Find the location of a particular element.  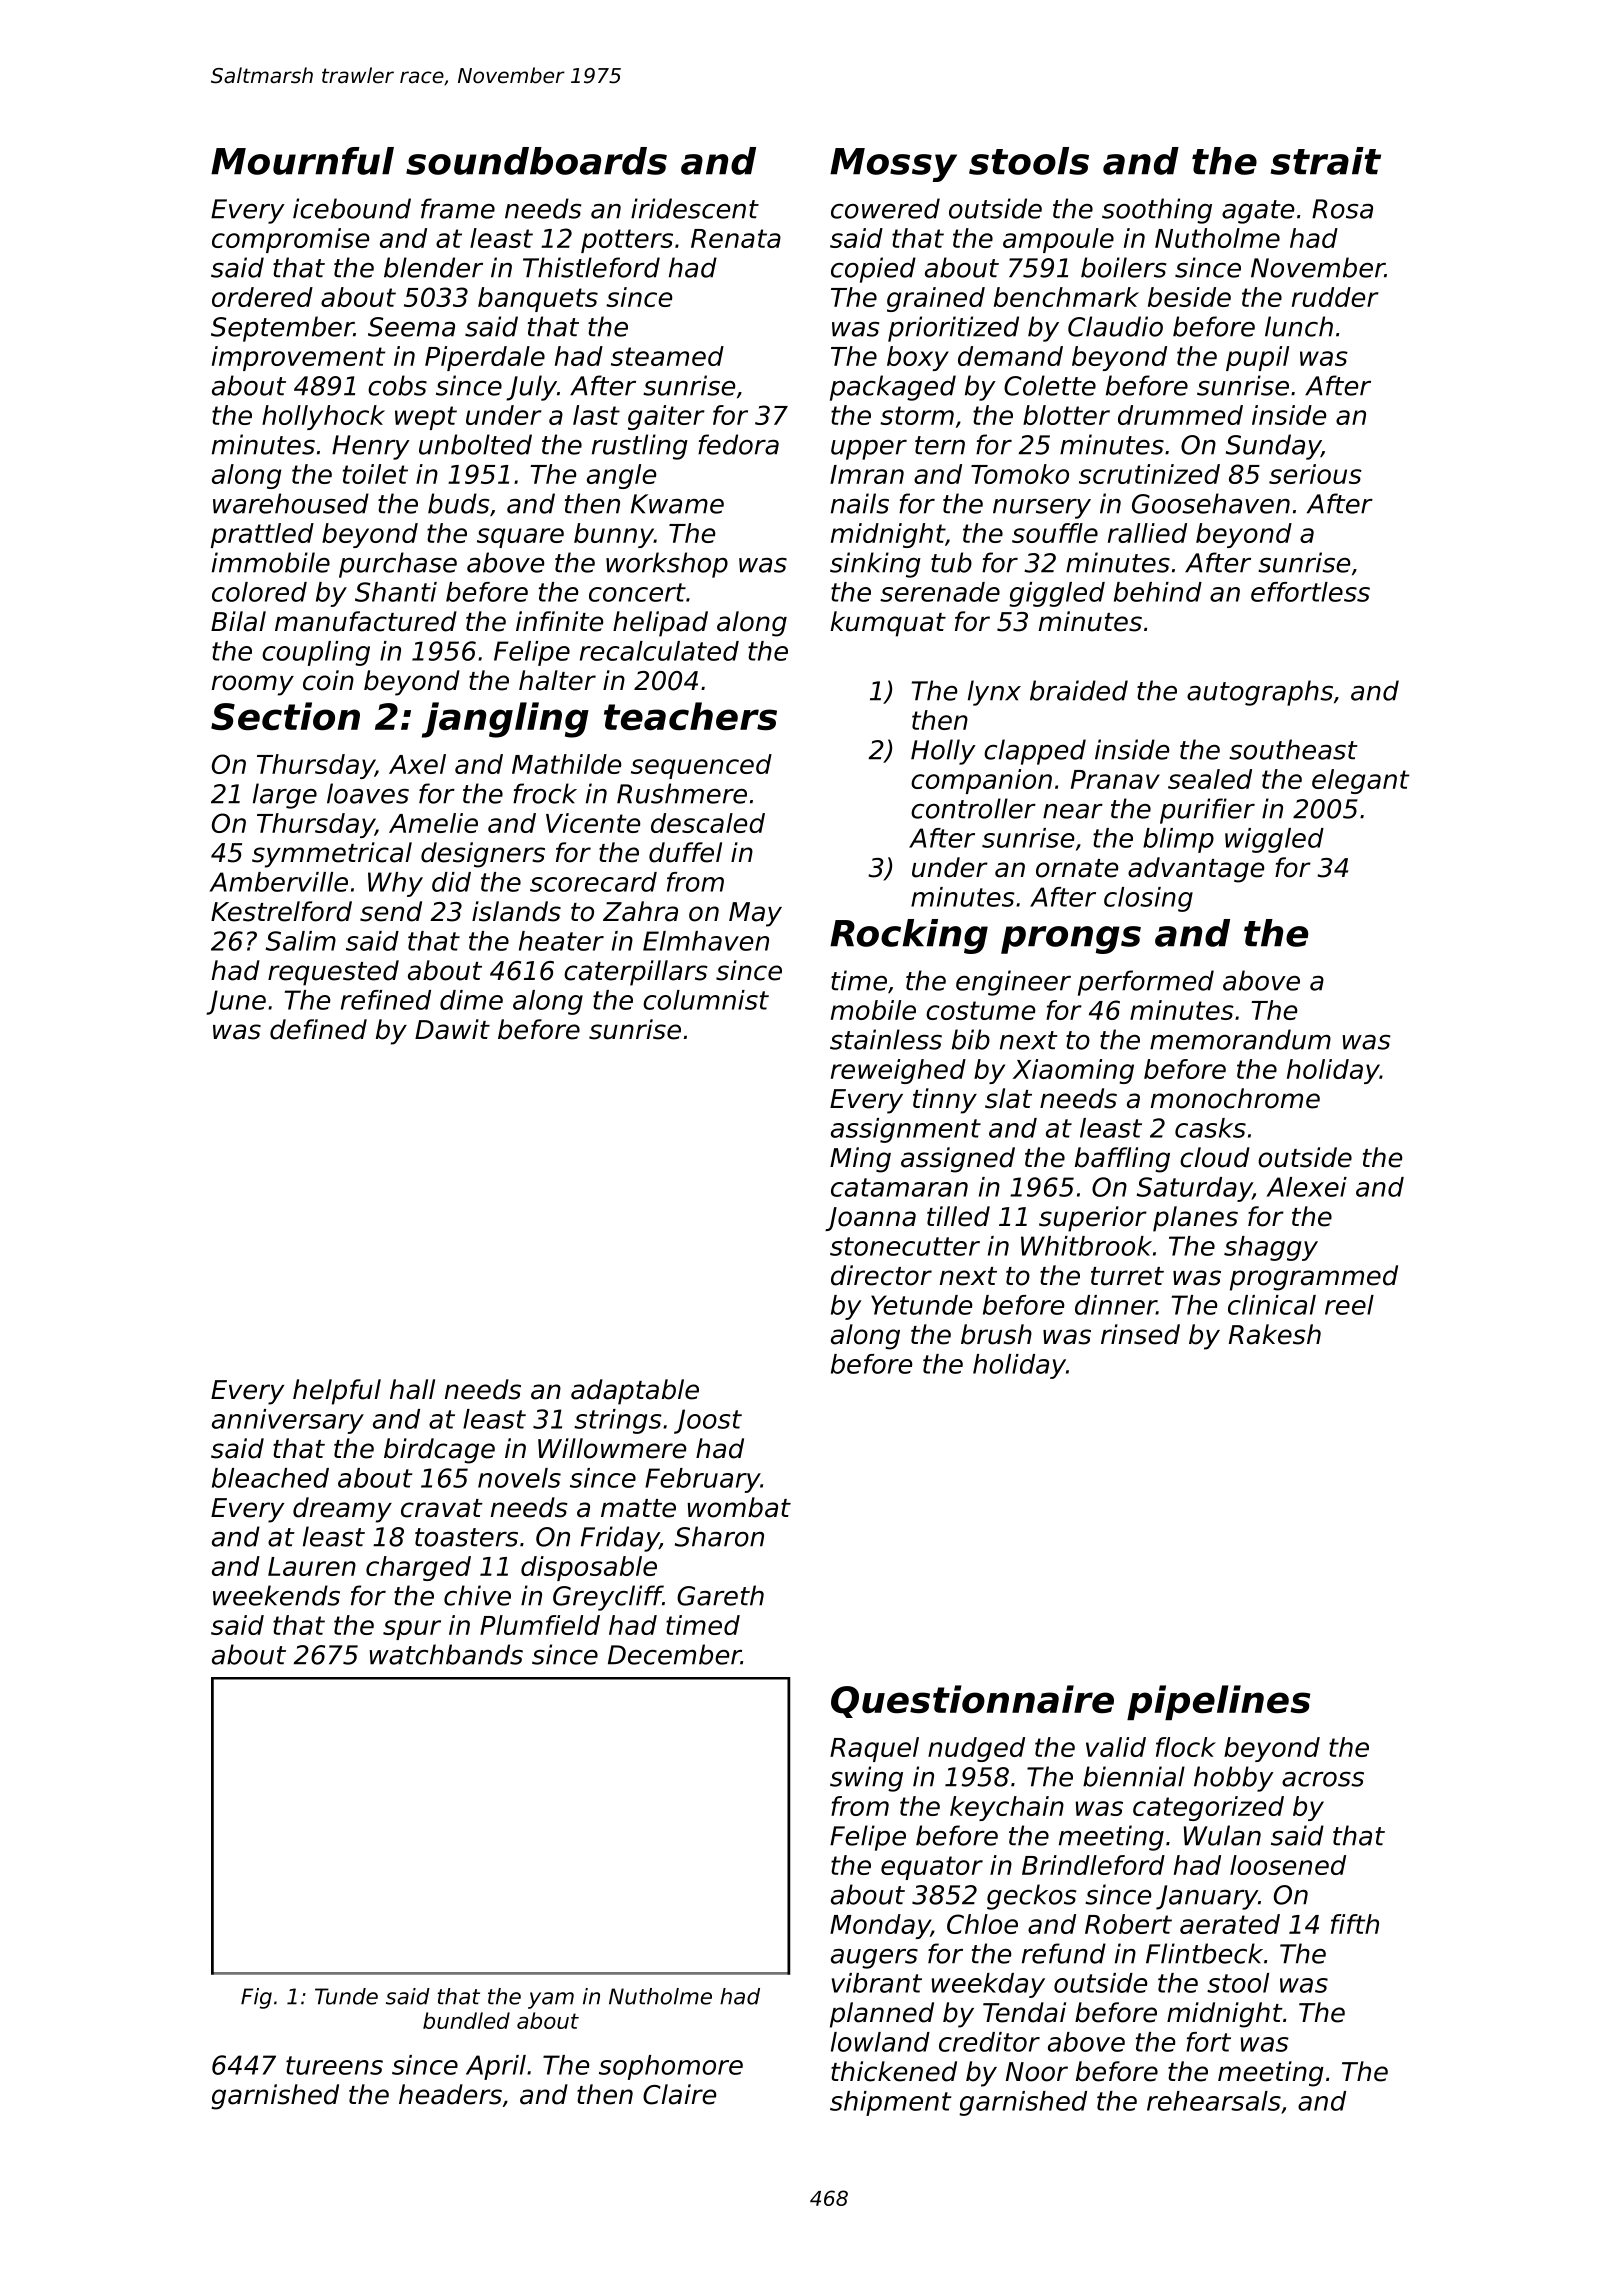

islands is located at coordinates (516, 911).
